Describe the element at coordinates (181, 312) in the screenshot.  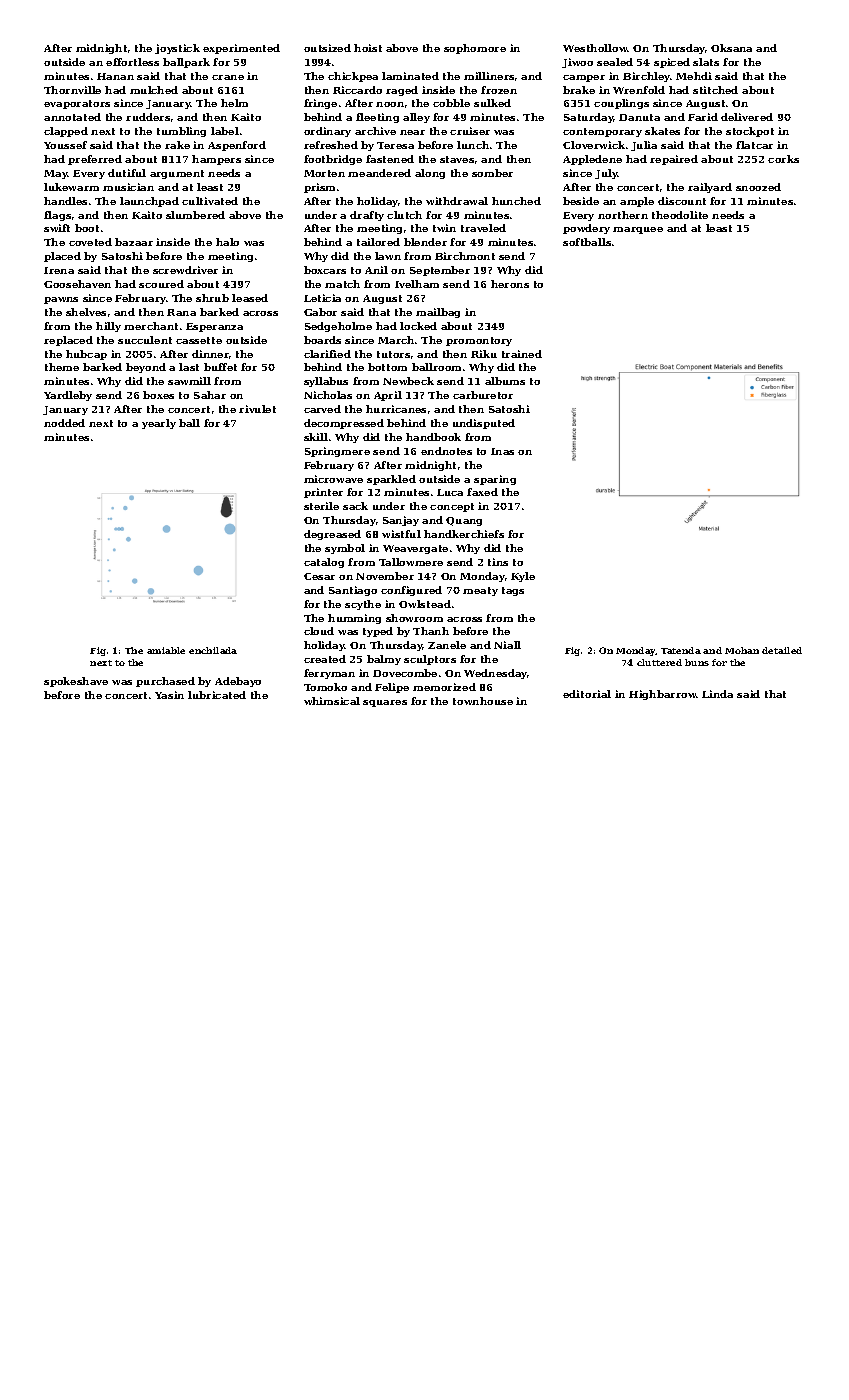
I see `Rana` at that location.
